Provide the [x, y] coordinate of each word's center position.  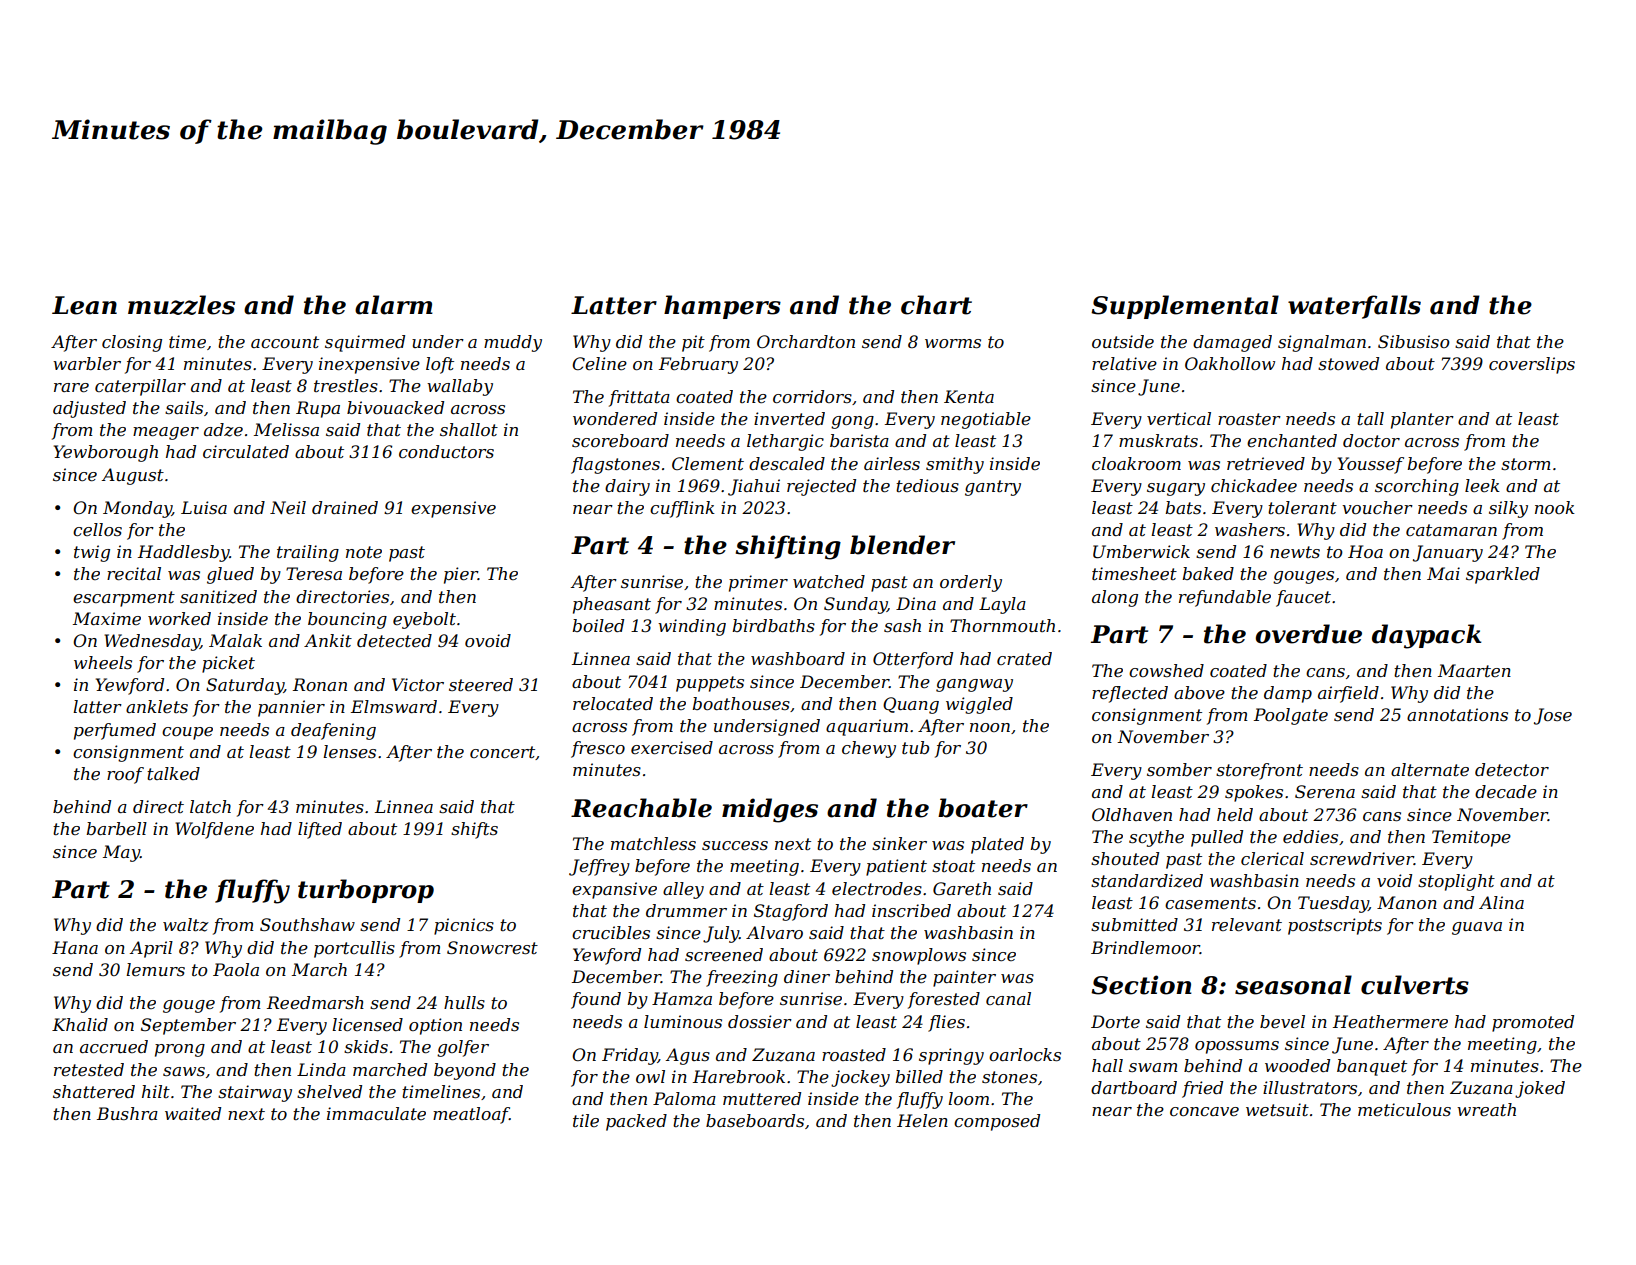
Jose [1553, 716]
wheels [103, 662]
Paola [236, 969]
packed [636, 1122]
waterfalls [1354, 307]
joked [1540, 1089]
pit [693, 343]
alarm [394, 305]
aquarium [867, 727]
